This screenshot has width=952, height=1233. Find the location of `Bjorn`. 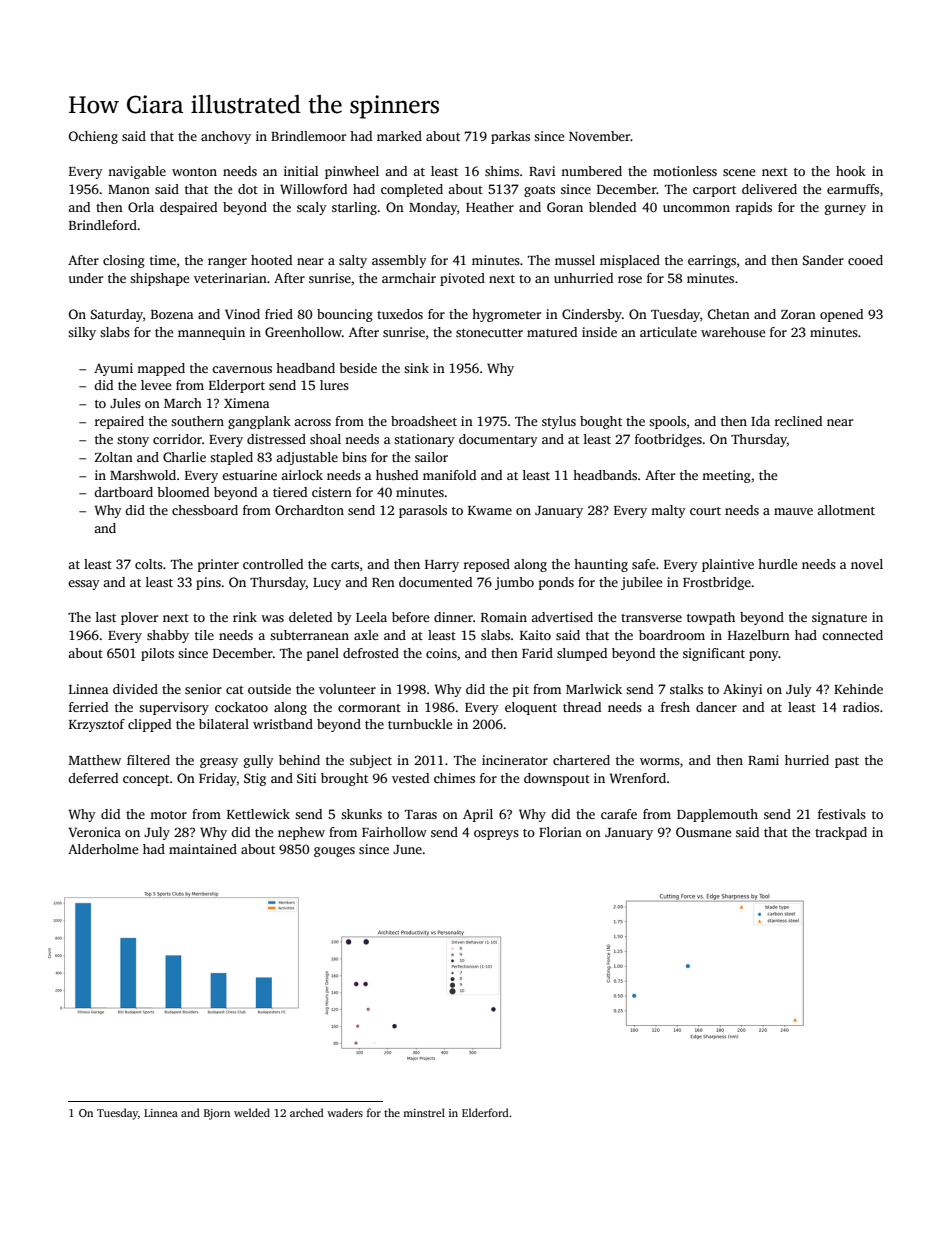

Bjorn is located at coordinates (217, 1114).
